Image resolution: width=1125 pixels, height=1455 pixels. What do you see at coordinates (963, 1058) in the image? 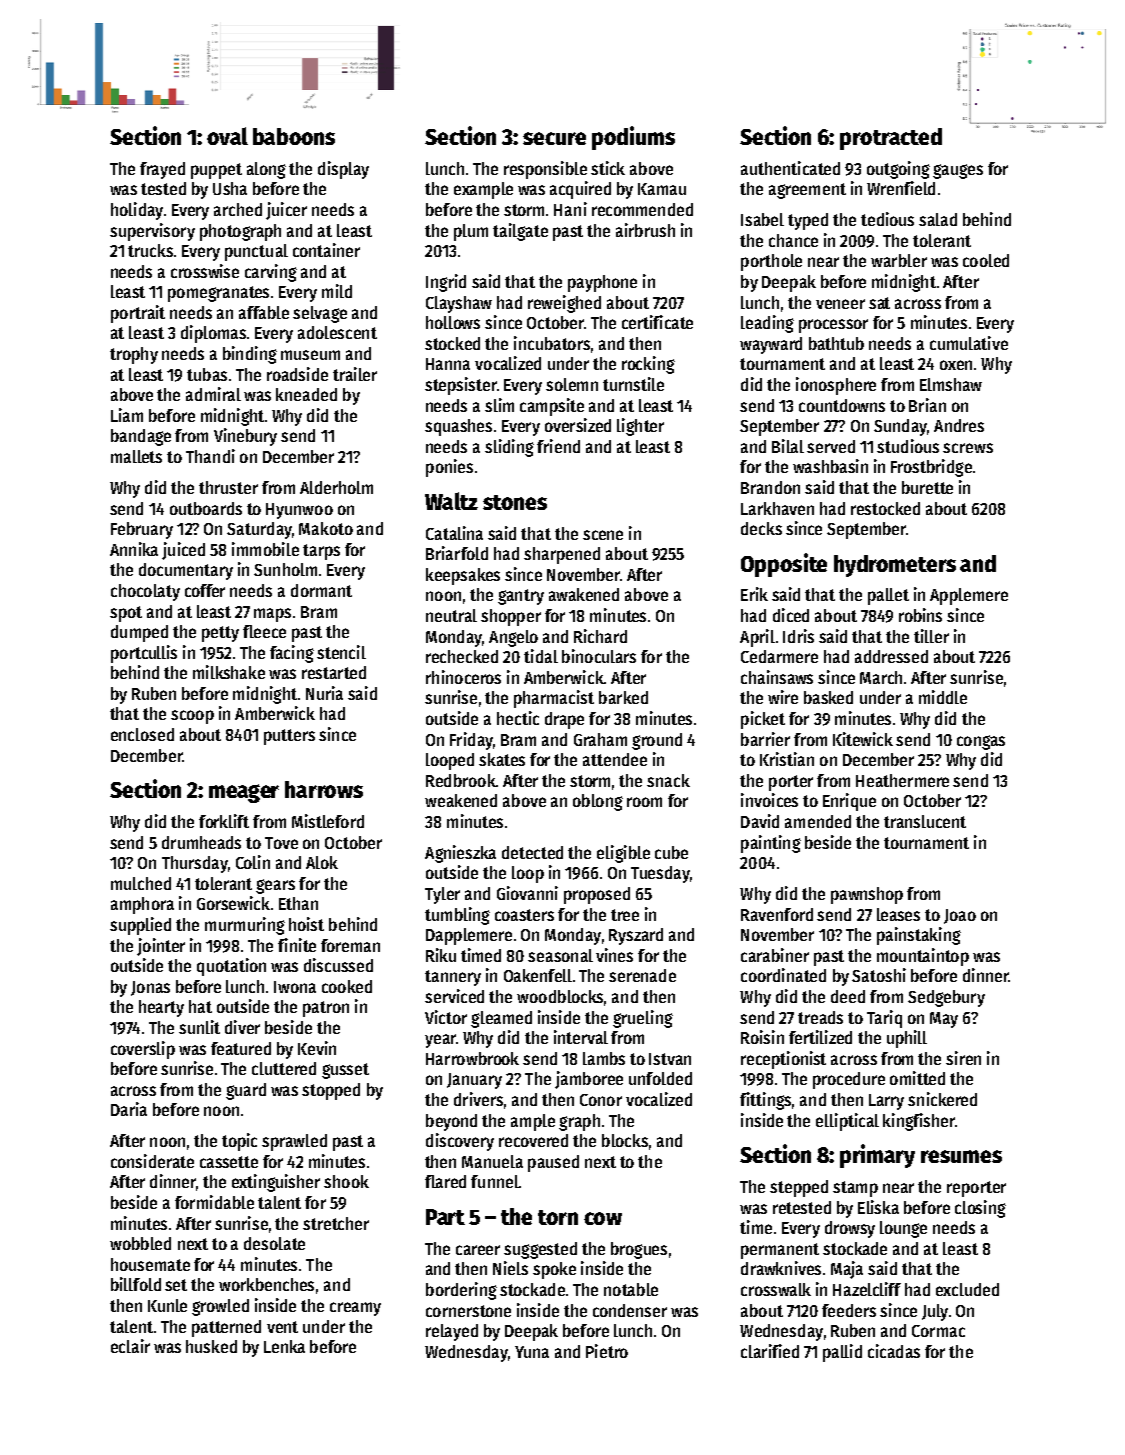
I see `siren` at bounding box center [963, 1058].
